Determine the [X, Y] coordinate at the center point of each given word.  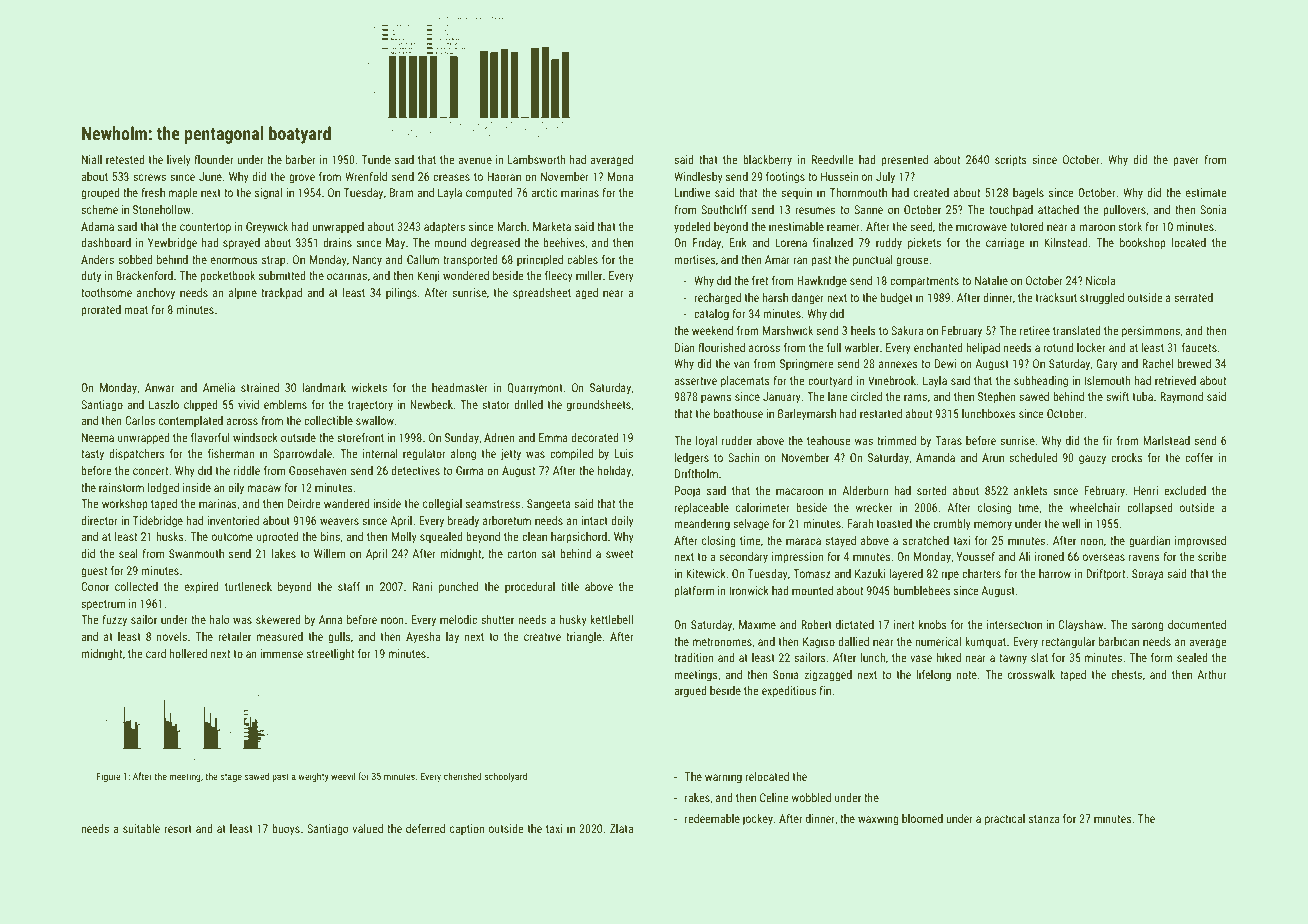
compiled [571, 455]
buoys [286, 830]
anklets [1031, 490]
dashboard [106, 242]
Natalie [991, 280]
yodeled [692, 228]
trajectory [370, 406]
